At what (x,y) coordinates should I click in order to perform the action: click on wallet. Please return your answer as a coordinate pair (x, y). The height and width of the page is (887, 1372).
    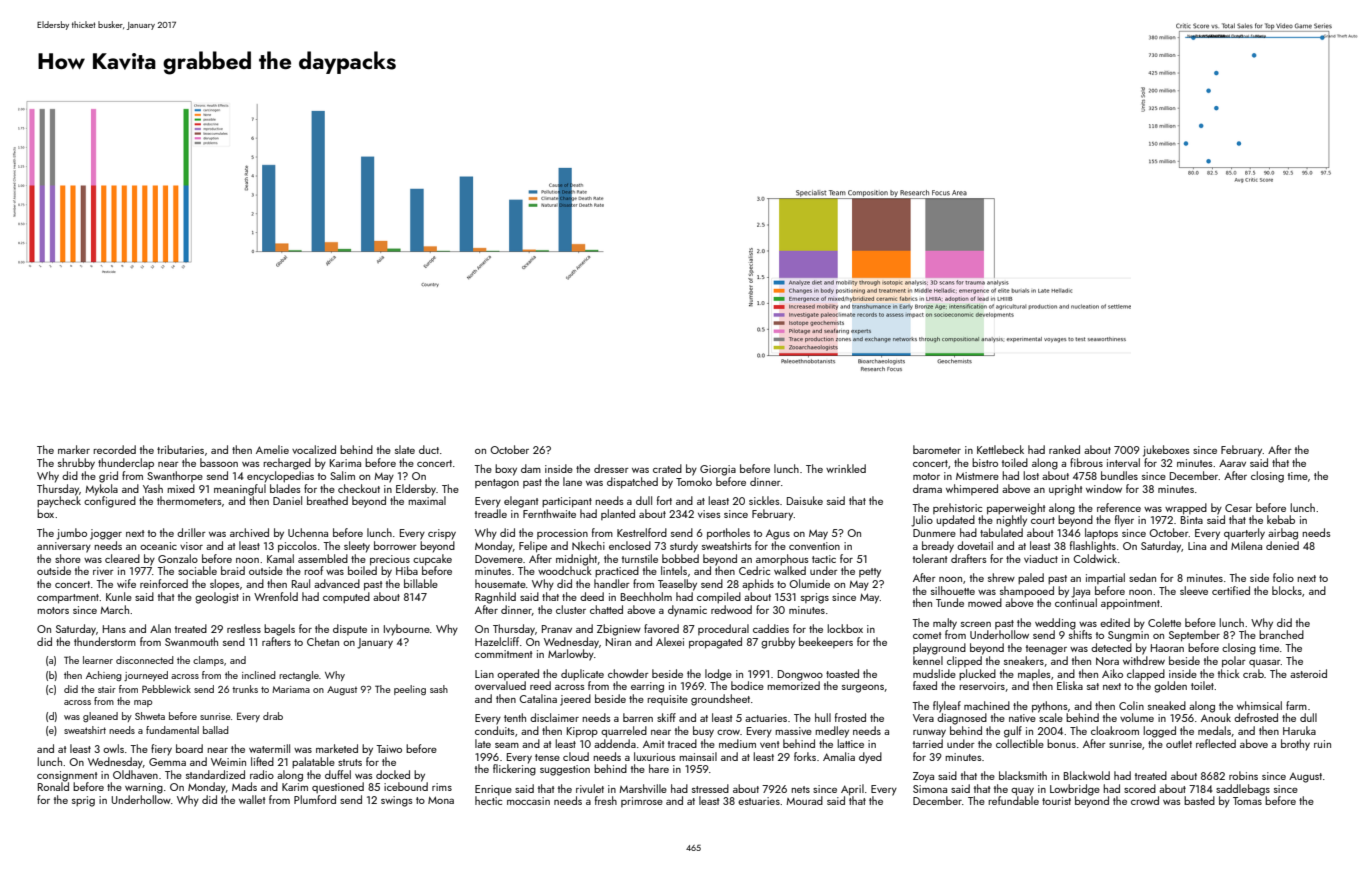
    Looking at the image, I should click on (252, 799).
